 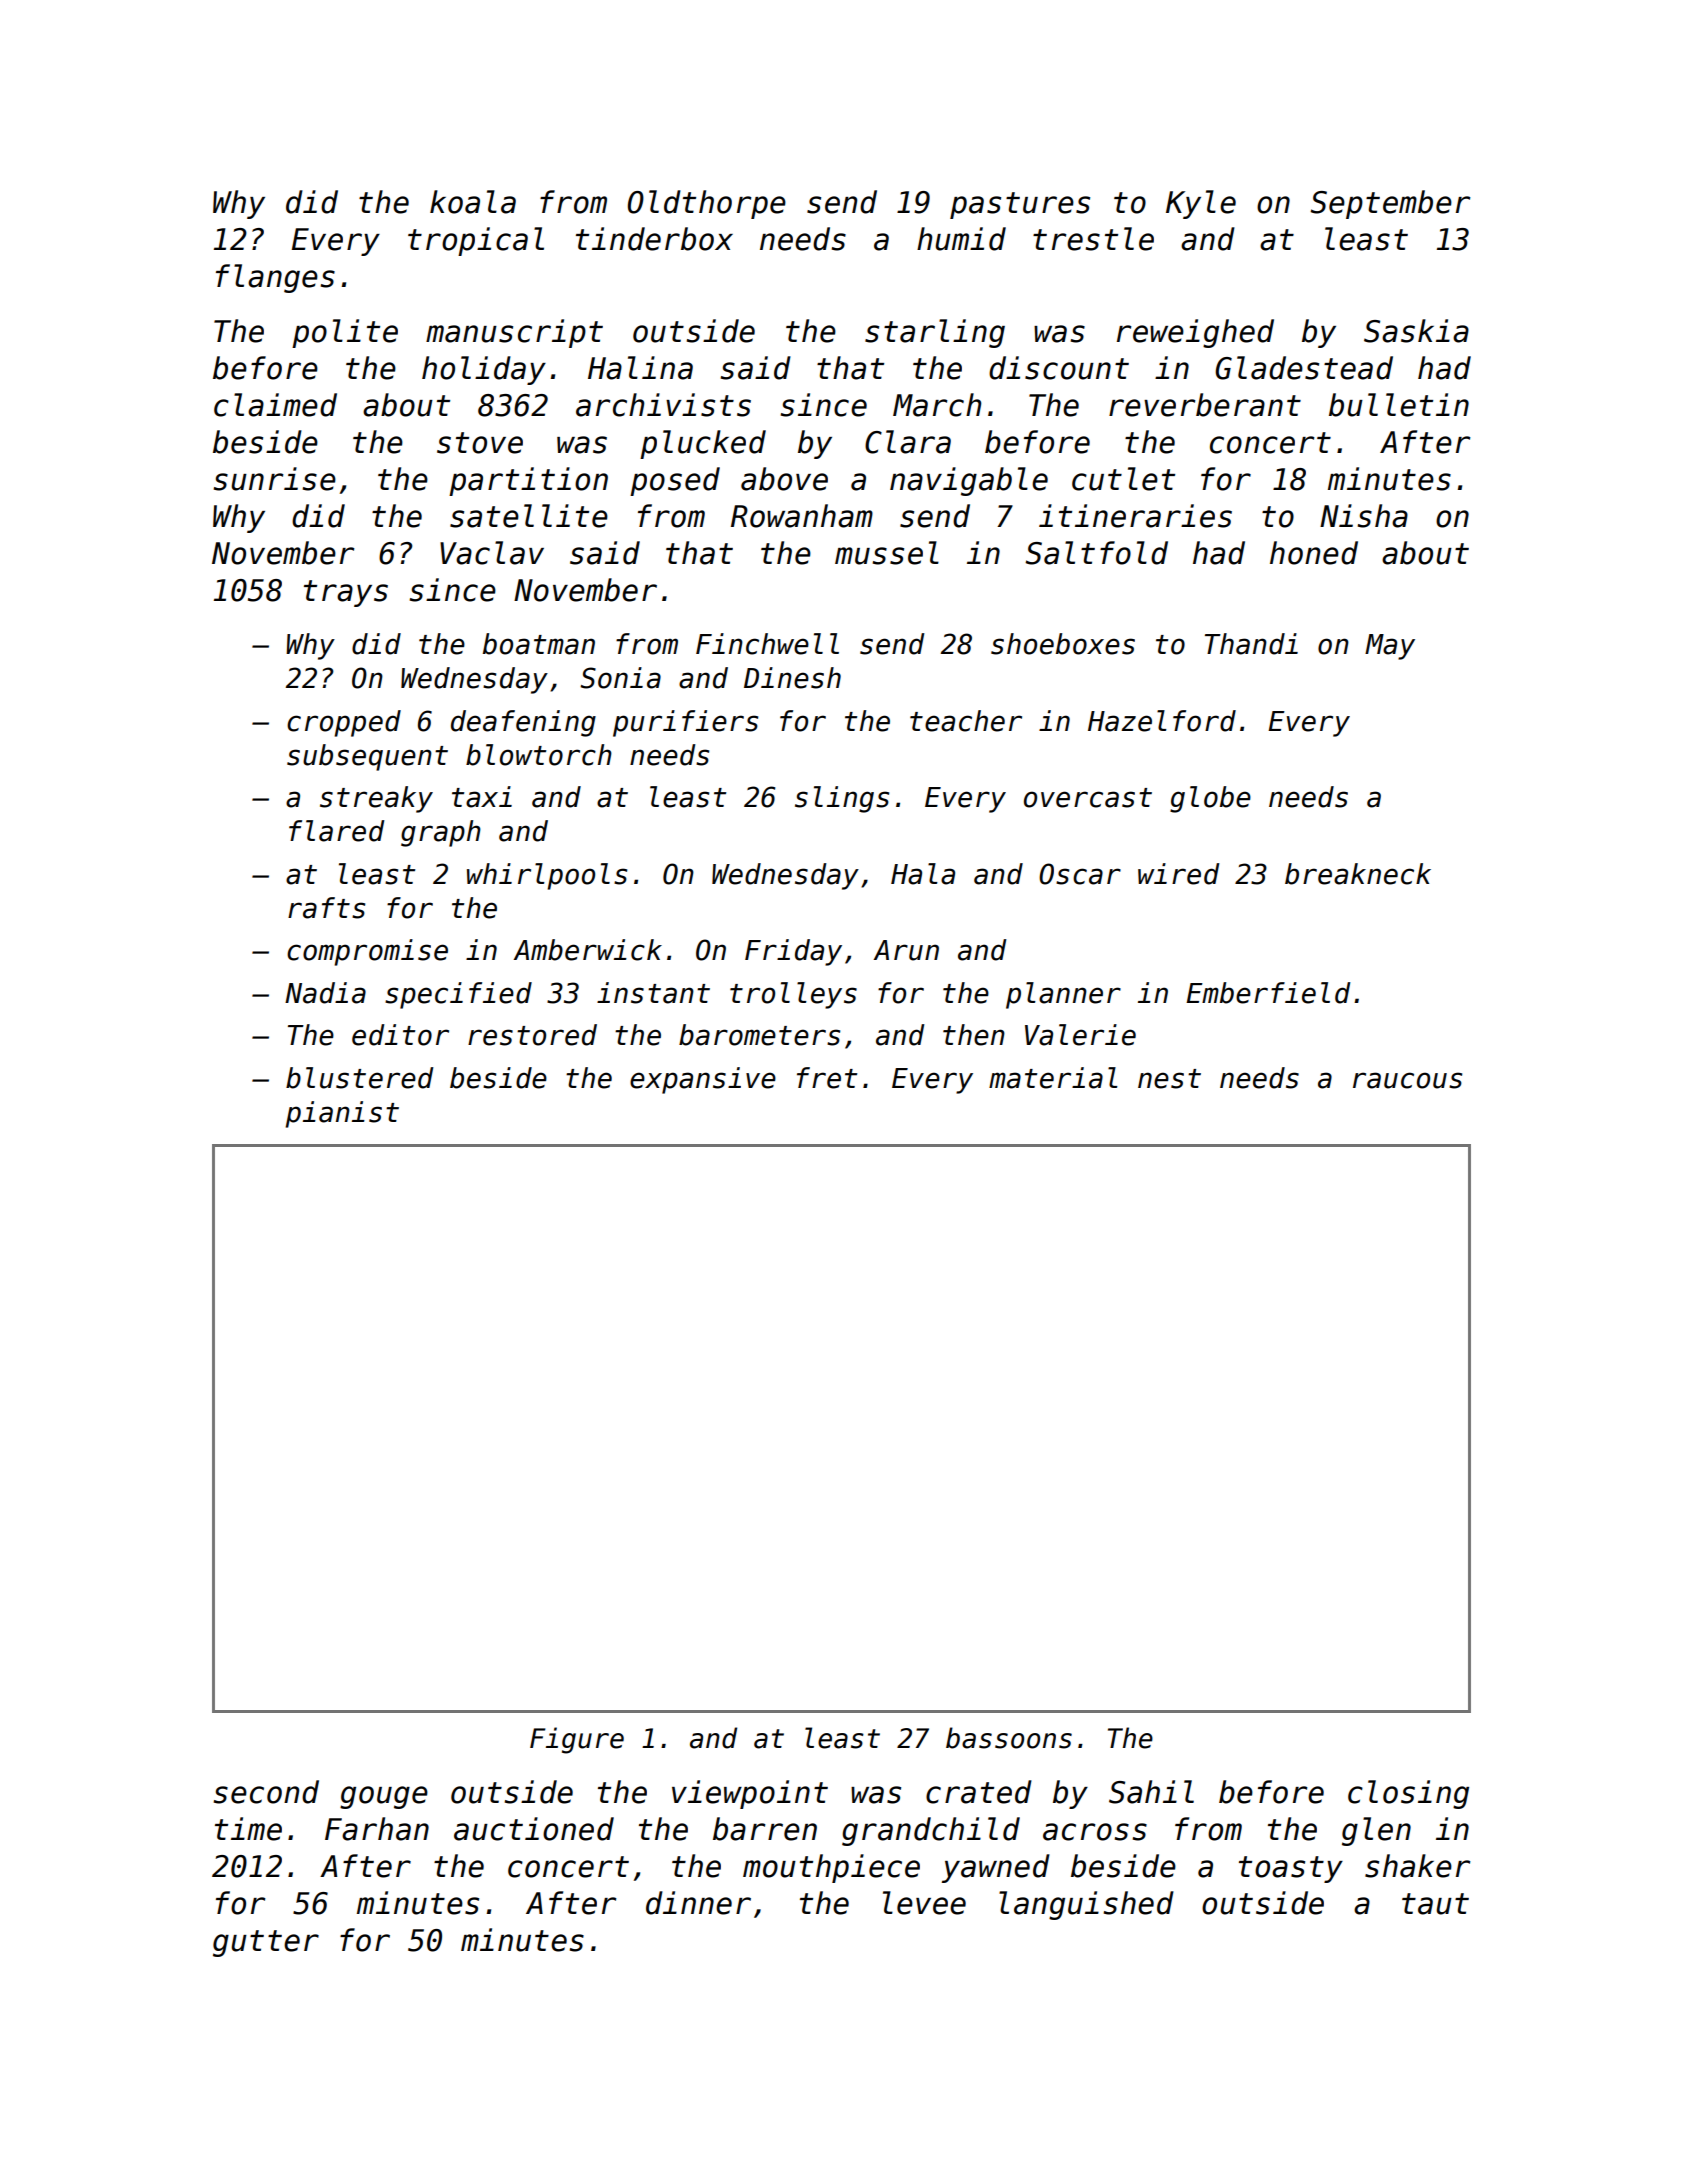 What do you see at coordinates (1201, 204) in the screenshot?
I see `Kyle` at bounding box center [1201, 204].
